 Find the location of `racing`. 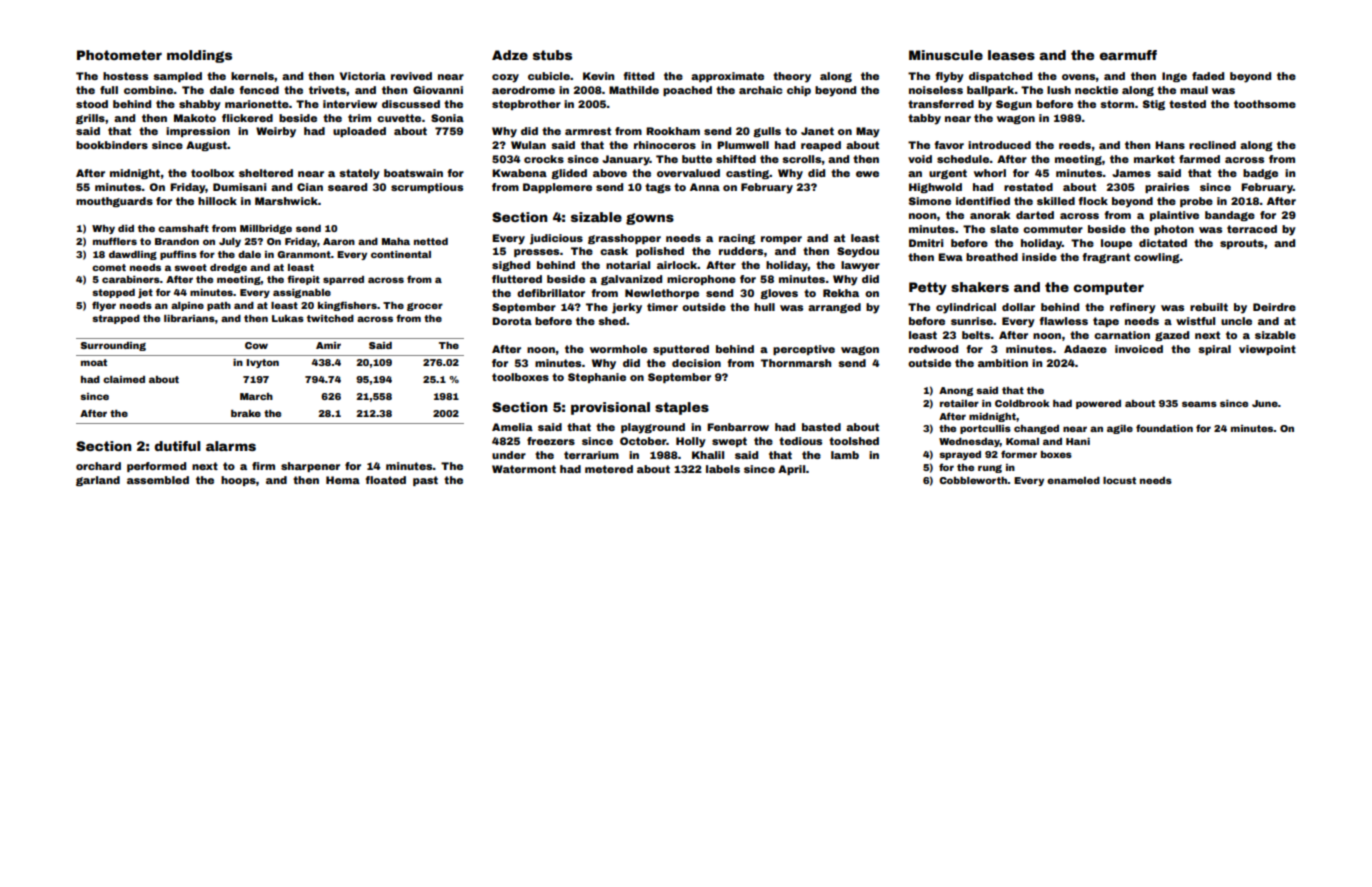

racing is located at coordinates (737, 239).
